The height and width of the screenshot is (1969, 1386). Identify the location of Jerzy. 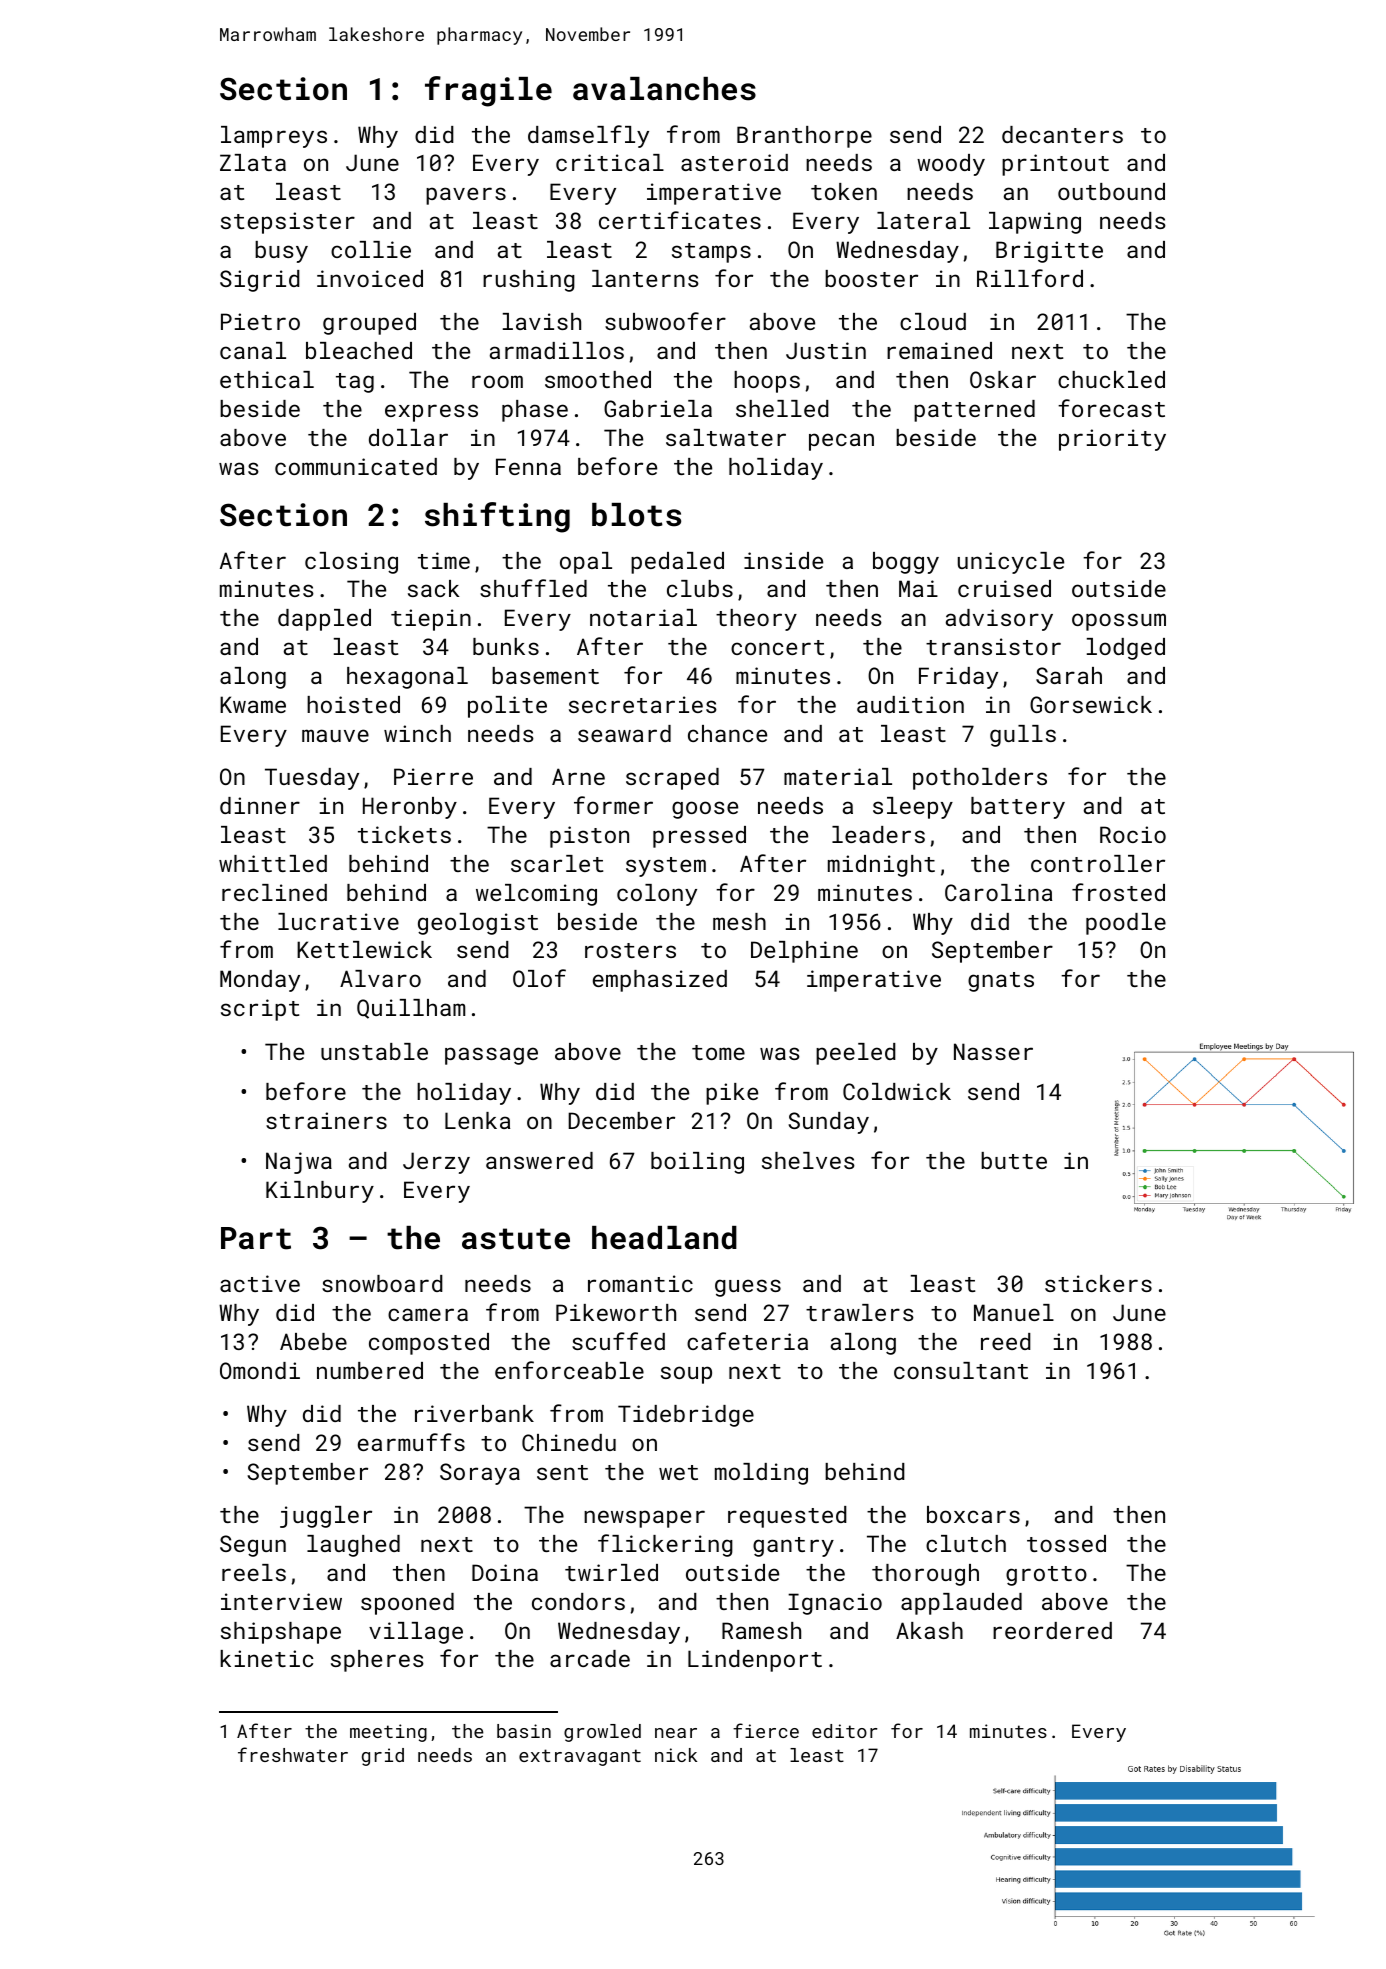
(436, 1163).
